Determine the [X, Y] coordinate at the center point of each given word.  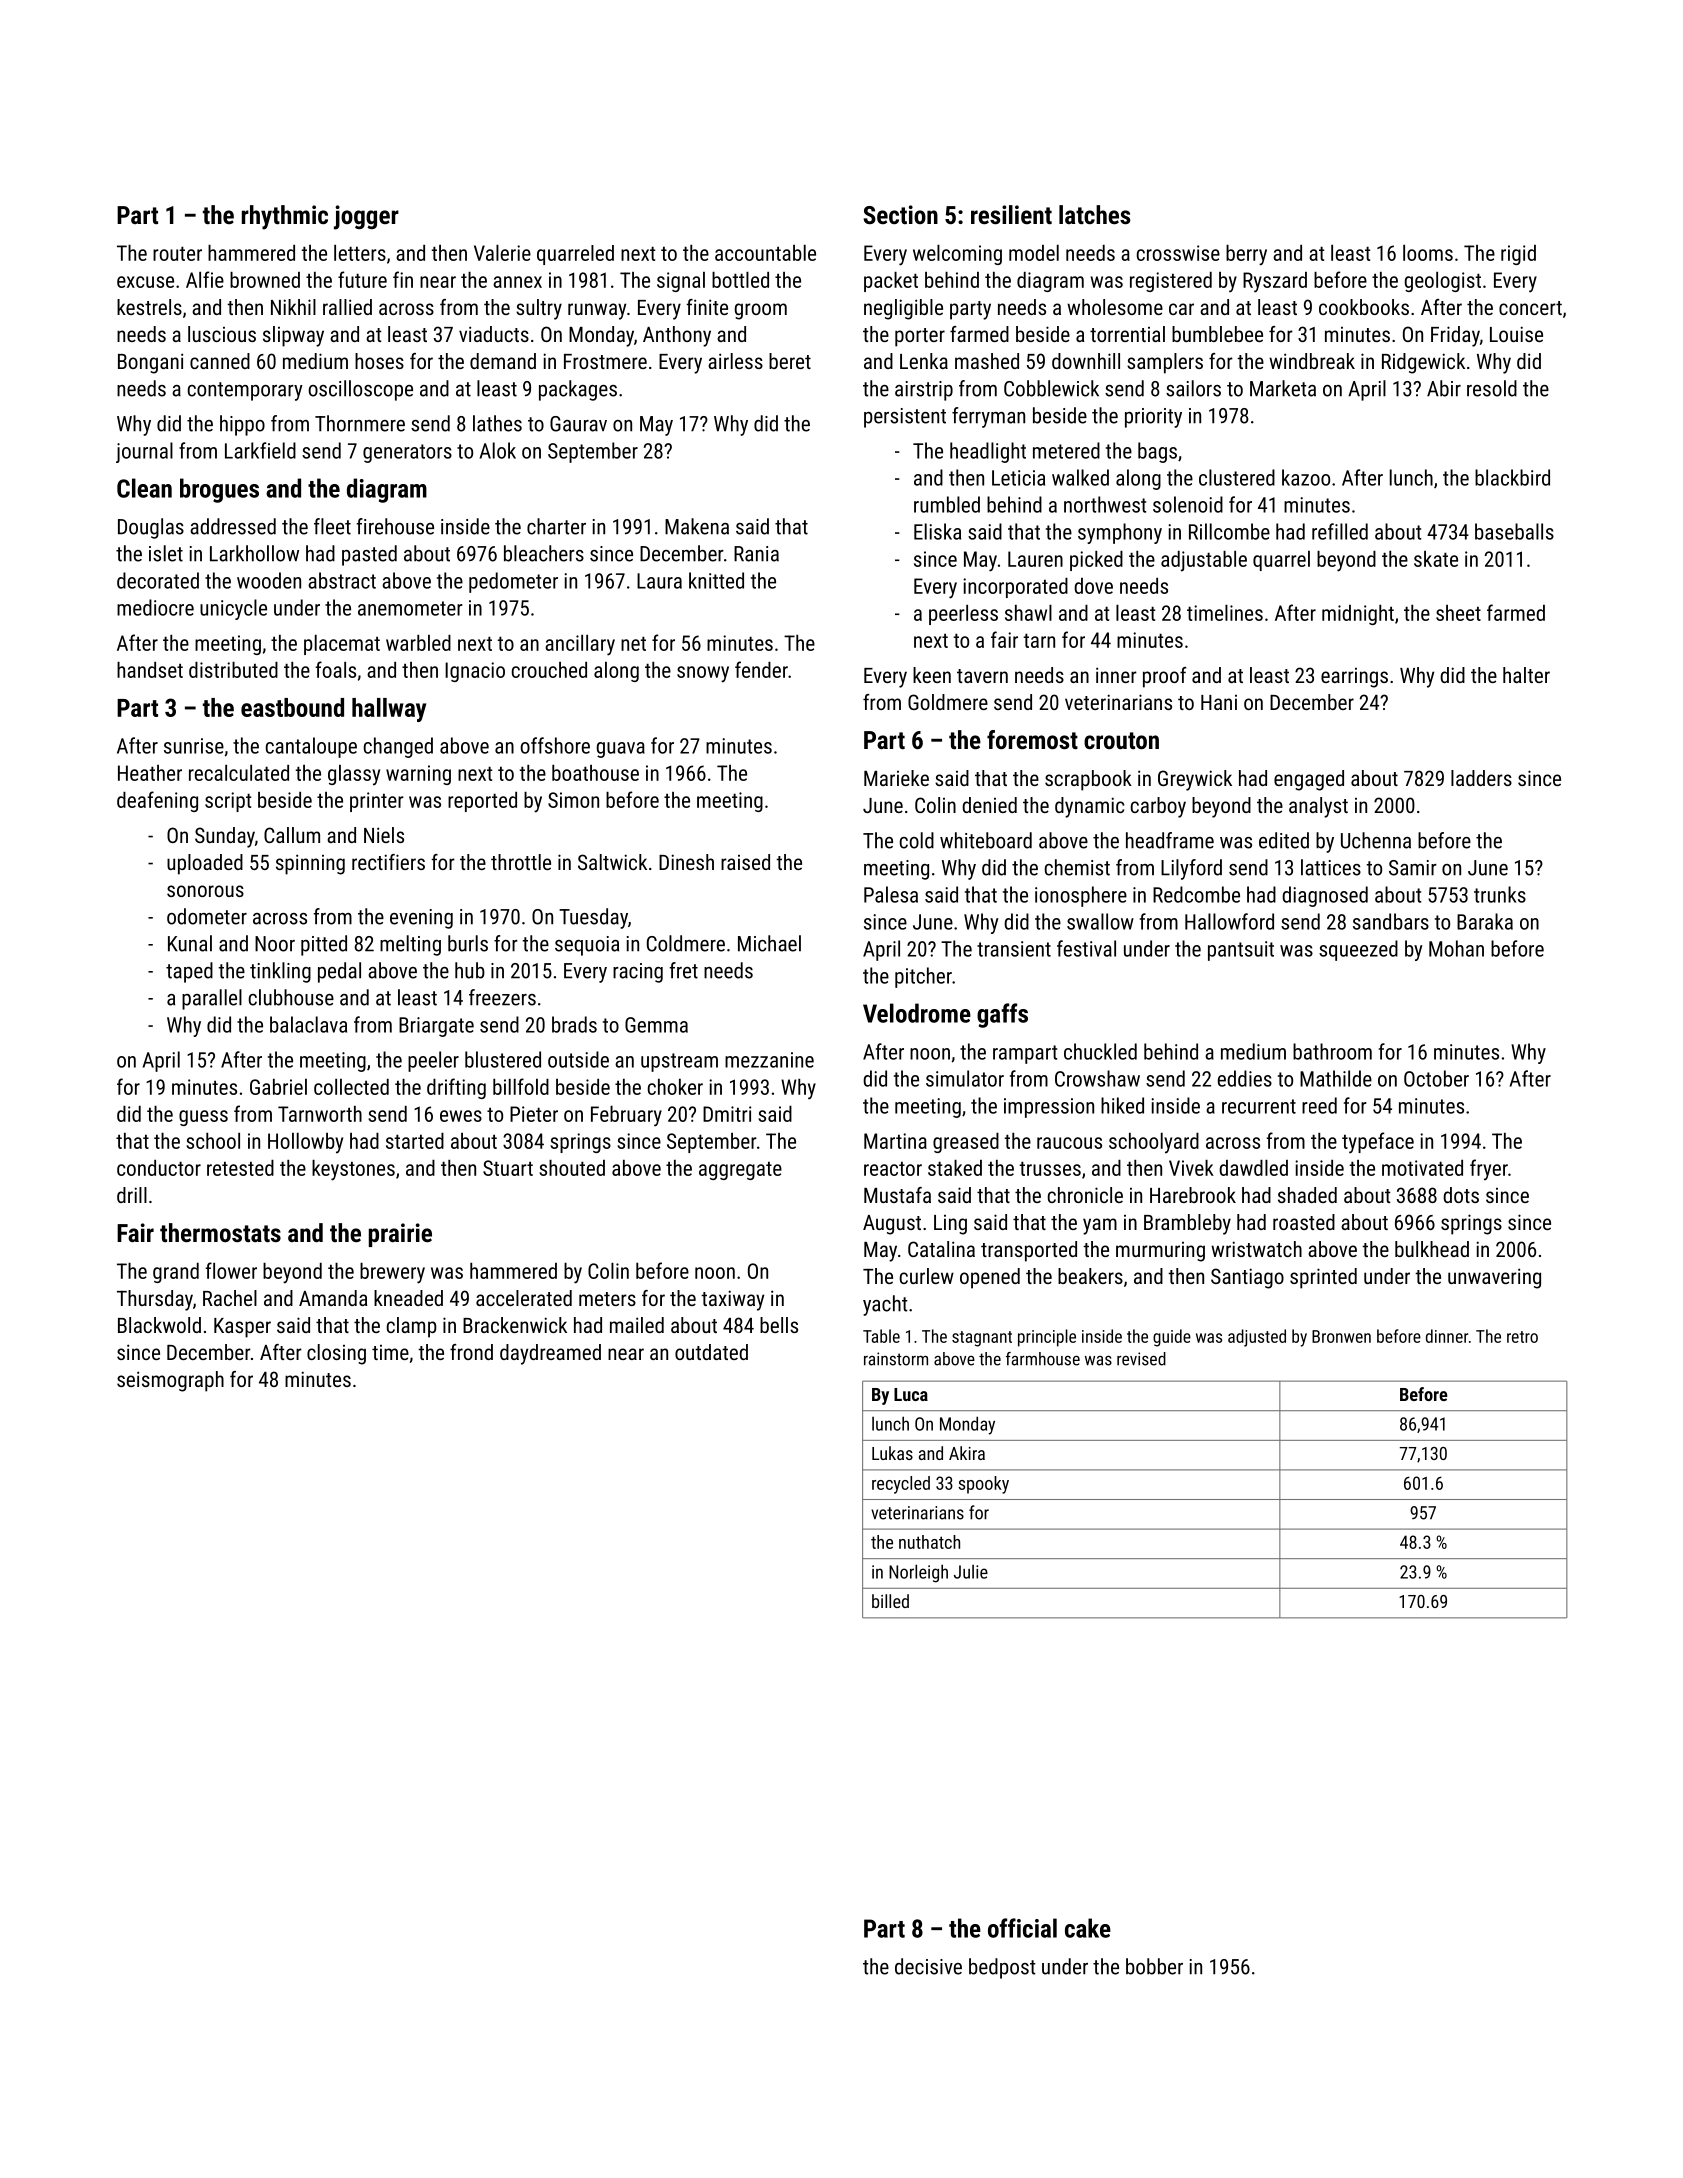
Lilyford [1191, 869]
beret [790, 361]
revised [1141, 1359]
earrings [1354, 678]
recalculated [239, 773]
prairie [400, 1235]
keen [932, 675]
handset [150, 670]
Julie [971, 1572]
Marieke [896, 778]
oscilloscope [360, 390]
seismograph [170, 1381]
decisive [928, 1966]
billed [890, 1601]
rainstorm [896, 1359]
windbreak [1312, 361]
